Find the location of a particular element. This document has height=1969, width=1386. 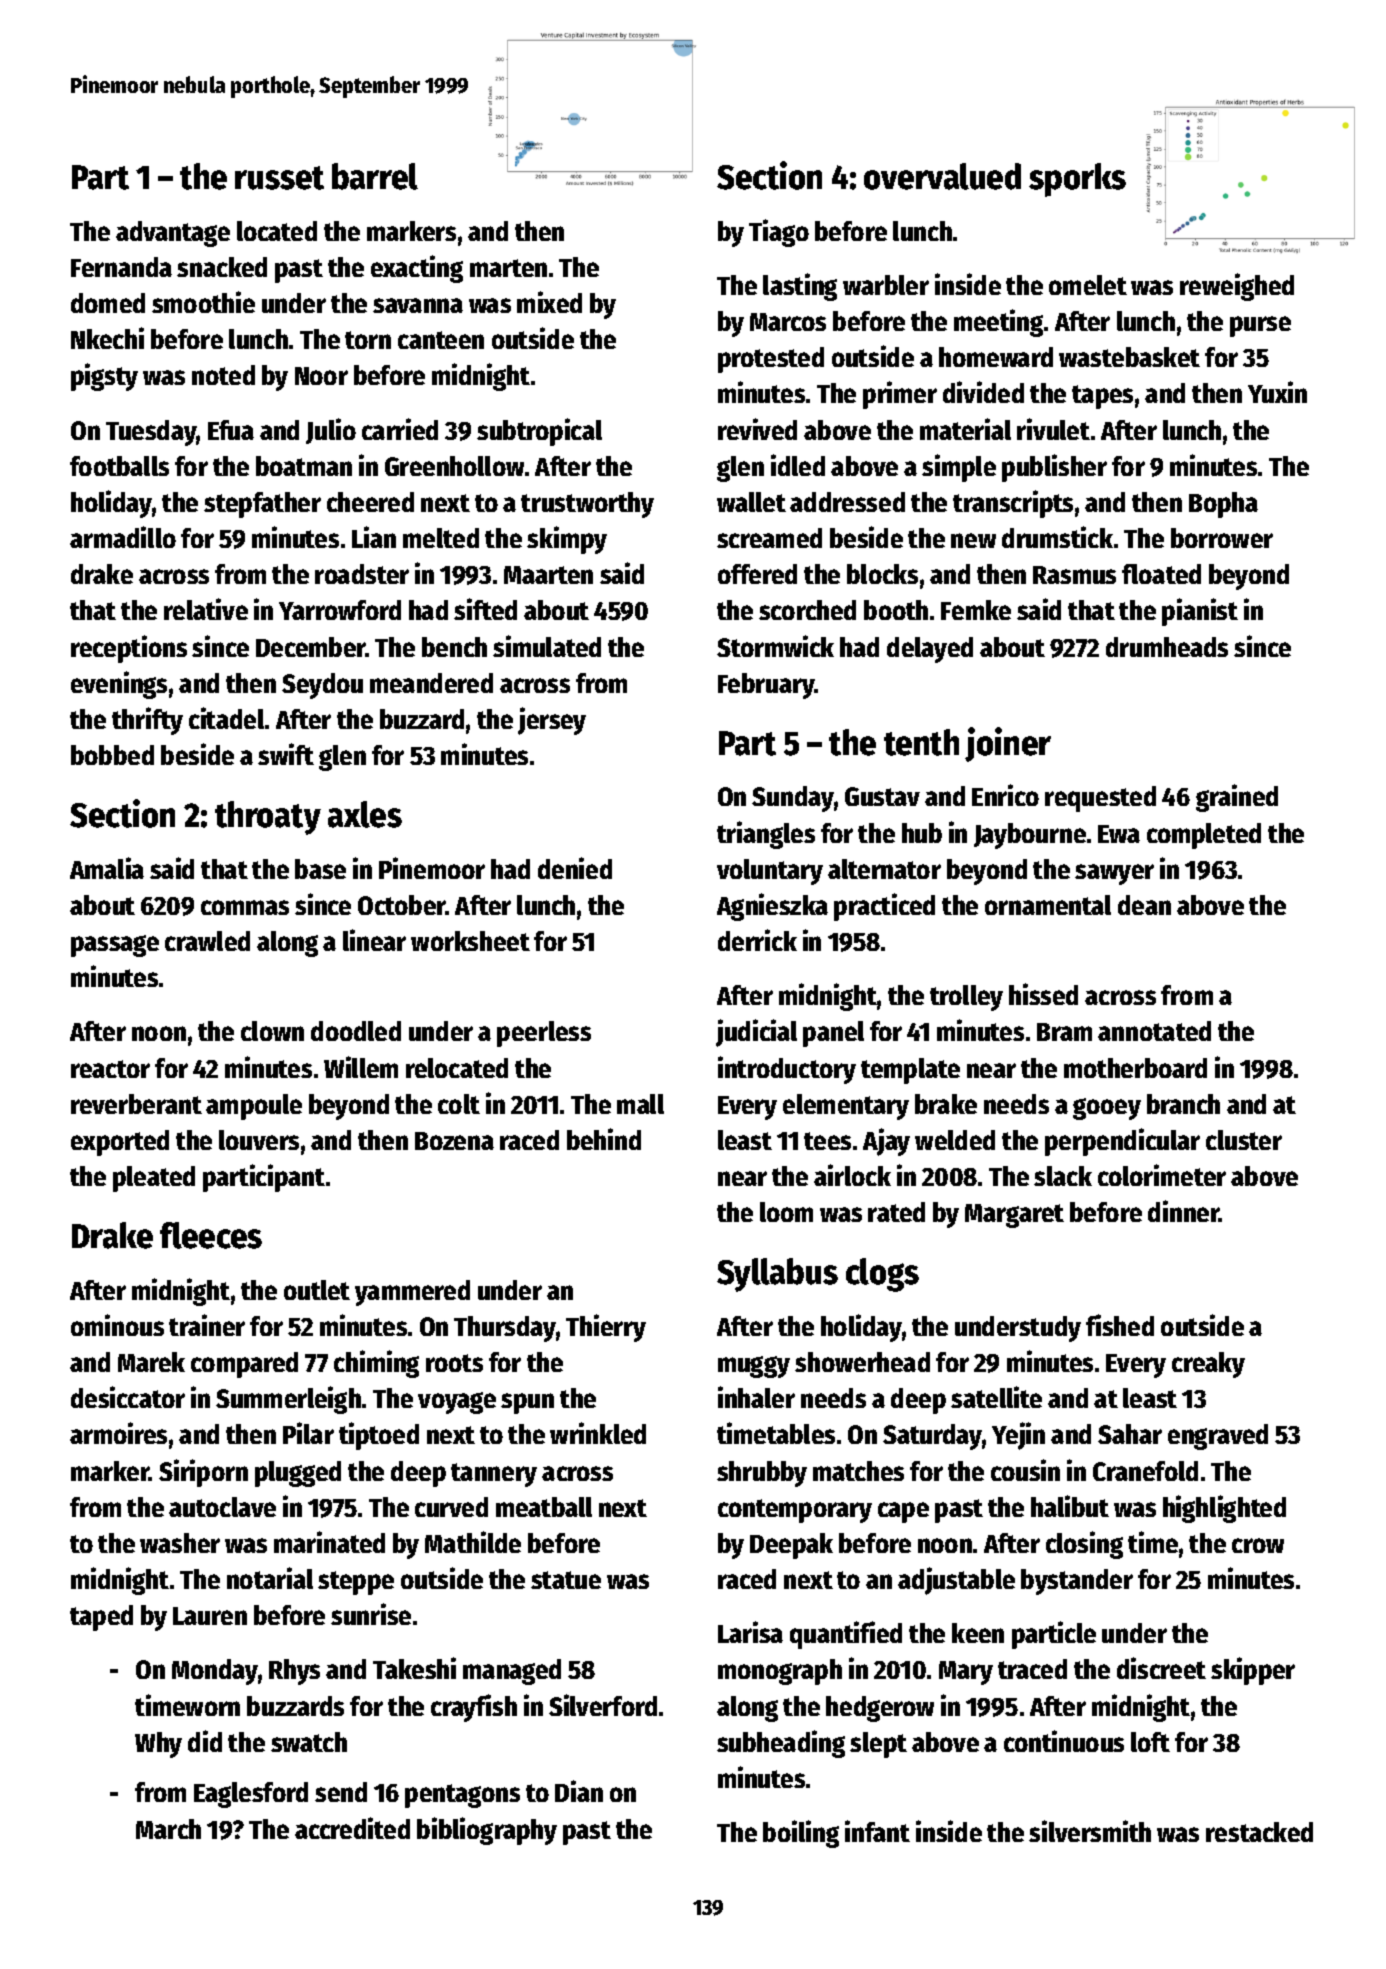

delayed is located at coordinates (930, 650).
